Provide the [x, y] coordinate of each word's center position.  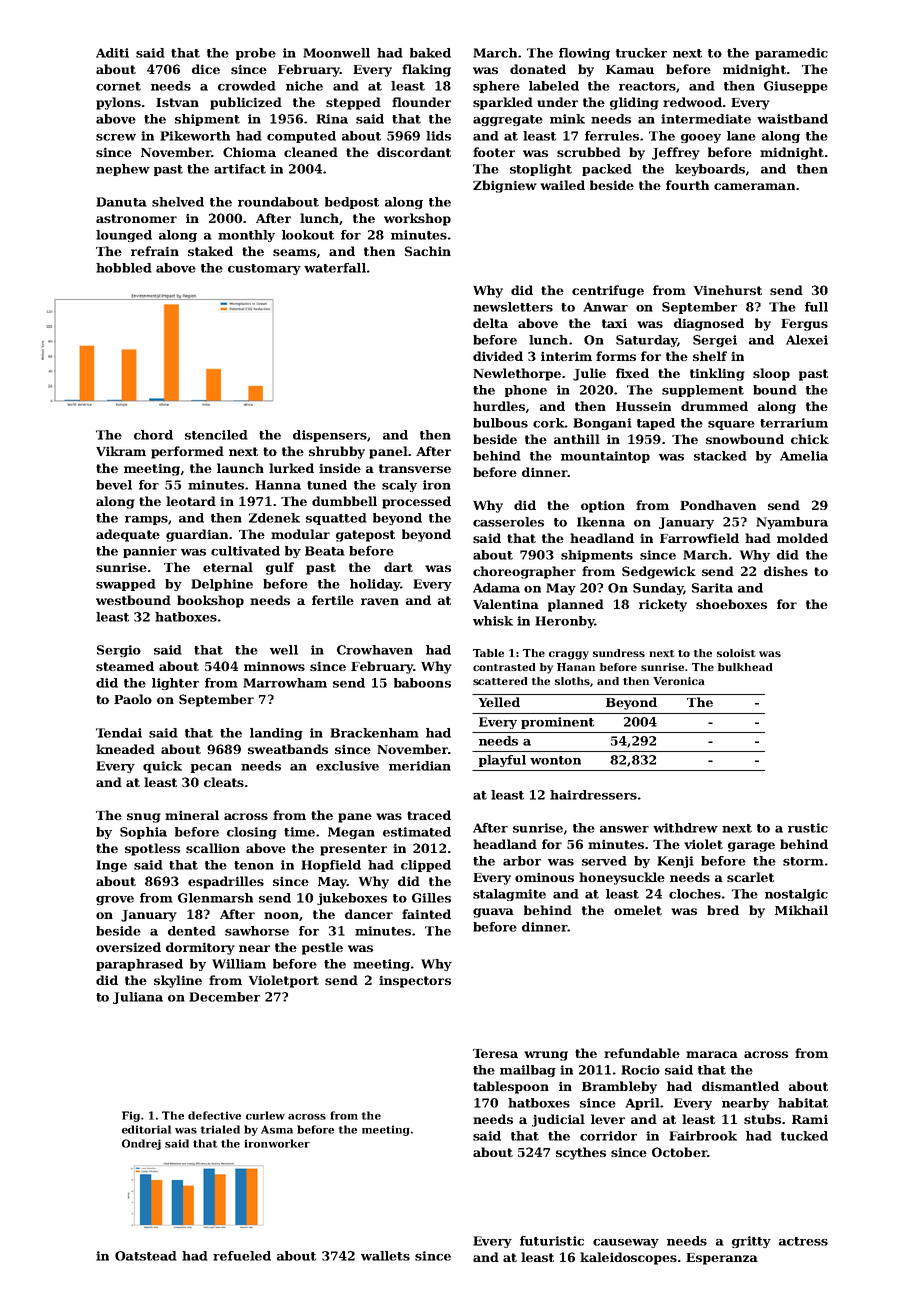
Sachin [428, 251]
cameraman [754, 186]
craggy [569, 655]
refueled [242, 1256]
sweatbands [288, 749]
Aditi [112, 53]
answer [624, 829]
